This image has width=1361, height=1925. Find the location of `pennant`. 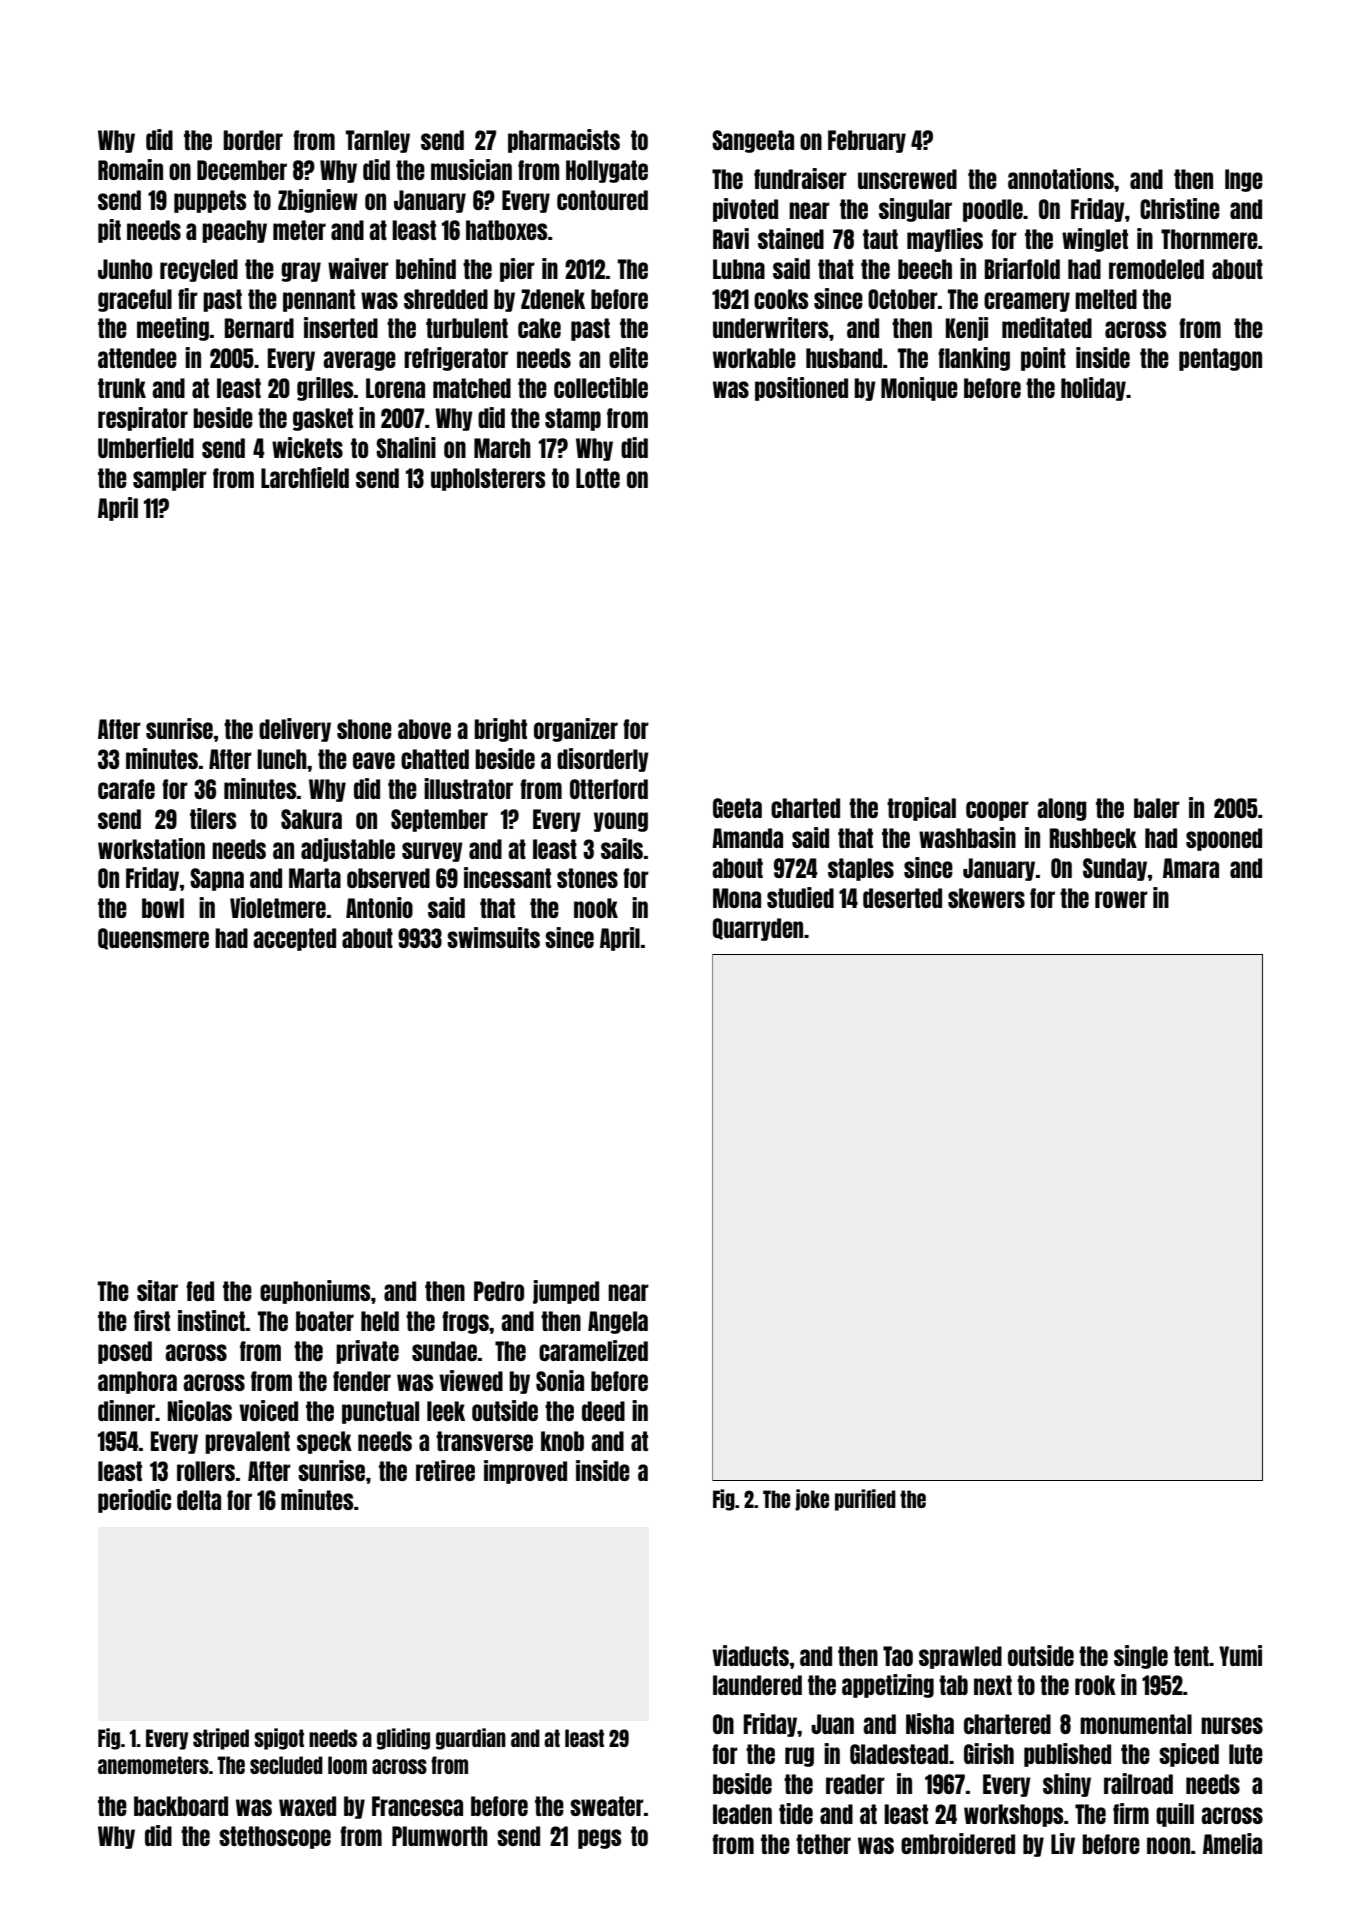

pennant is located at coordinates (319, 300).
